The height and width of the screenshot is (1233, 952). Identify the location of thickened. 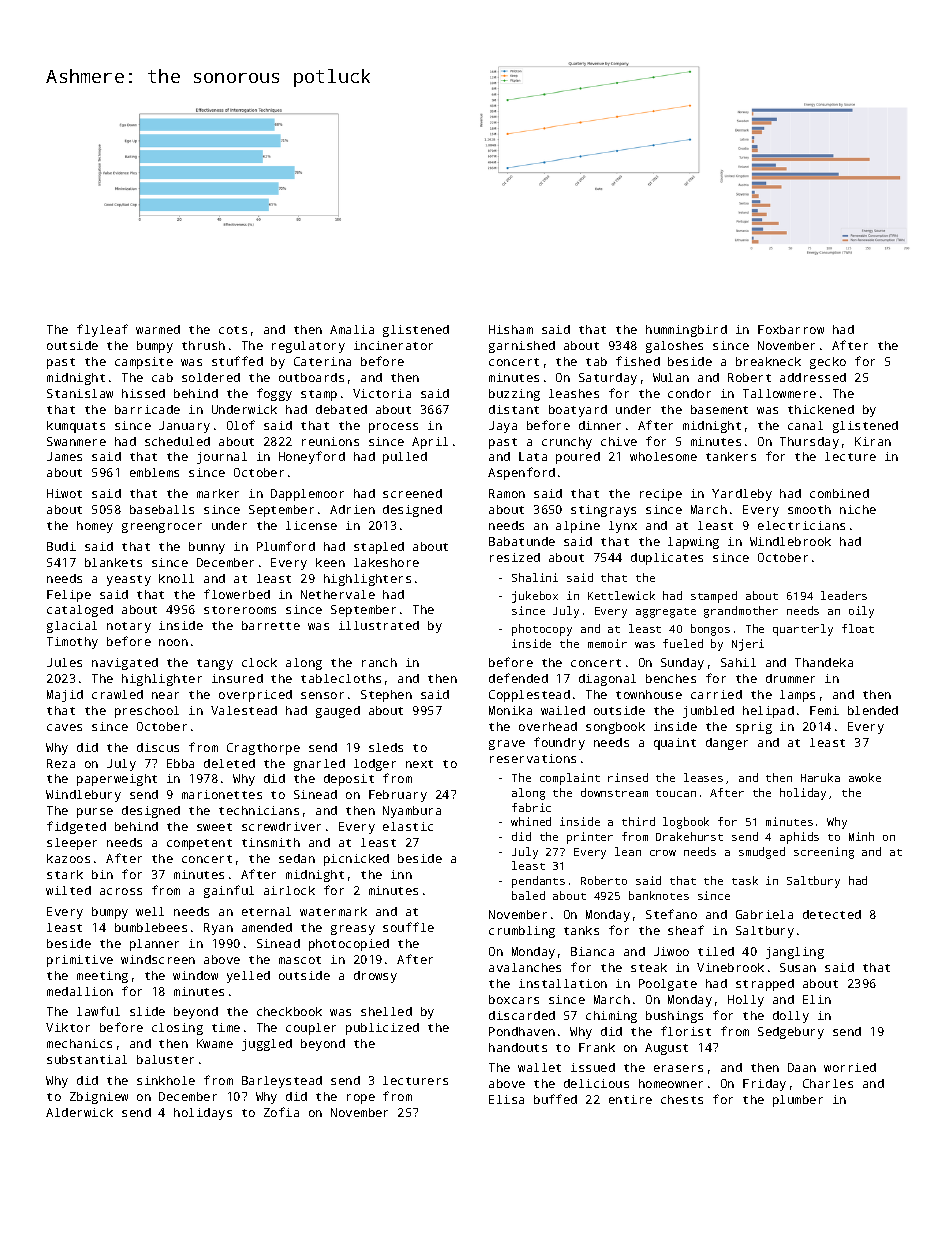
(821, 409).
